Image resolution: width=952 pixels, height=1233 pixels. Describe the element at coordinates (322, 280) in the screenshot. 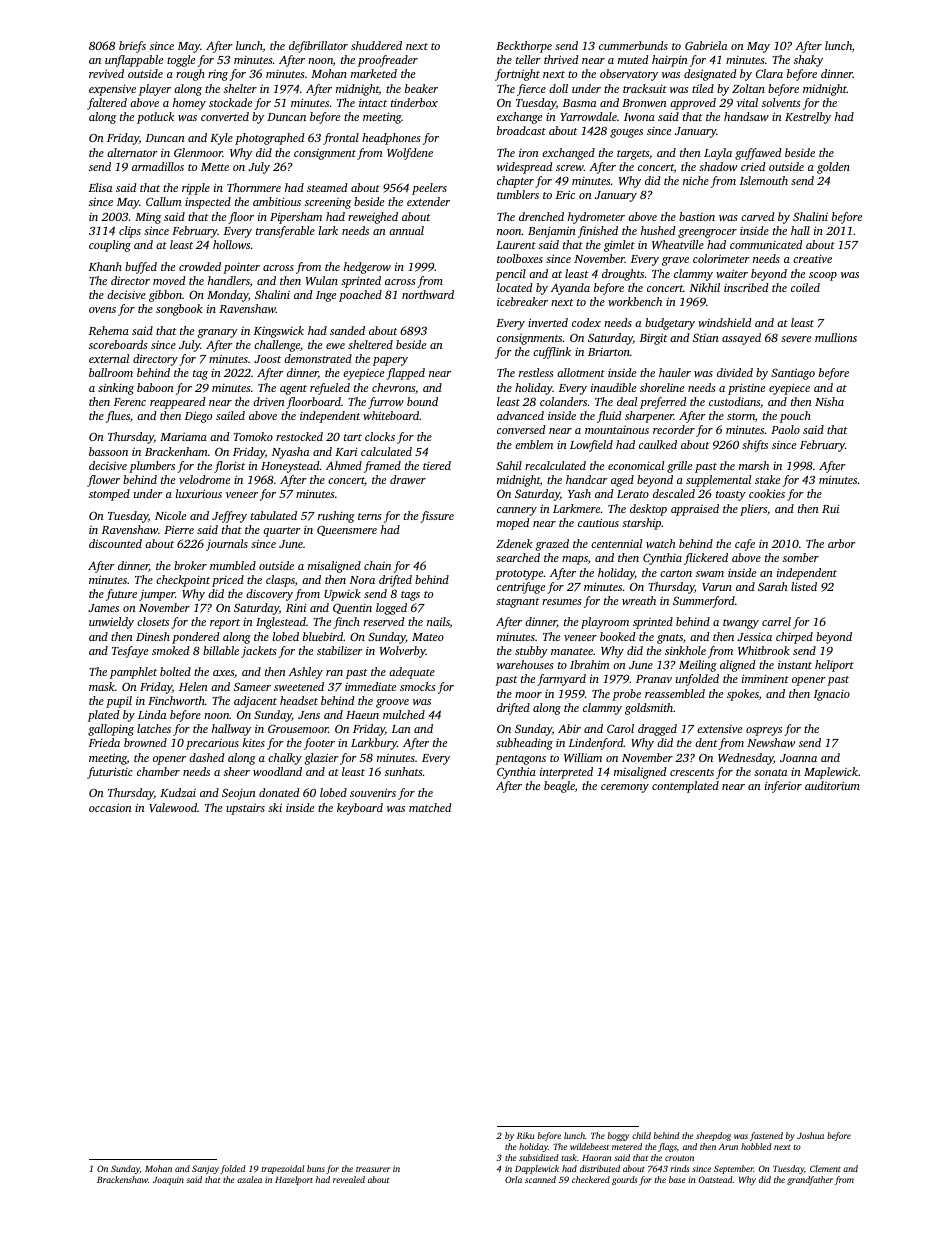

I see `Wulan` at that location.
